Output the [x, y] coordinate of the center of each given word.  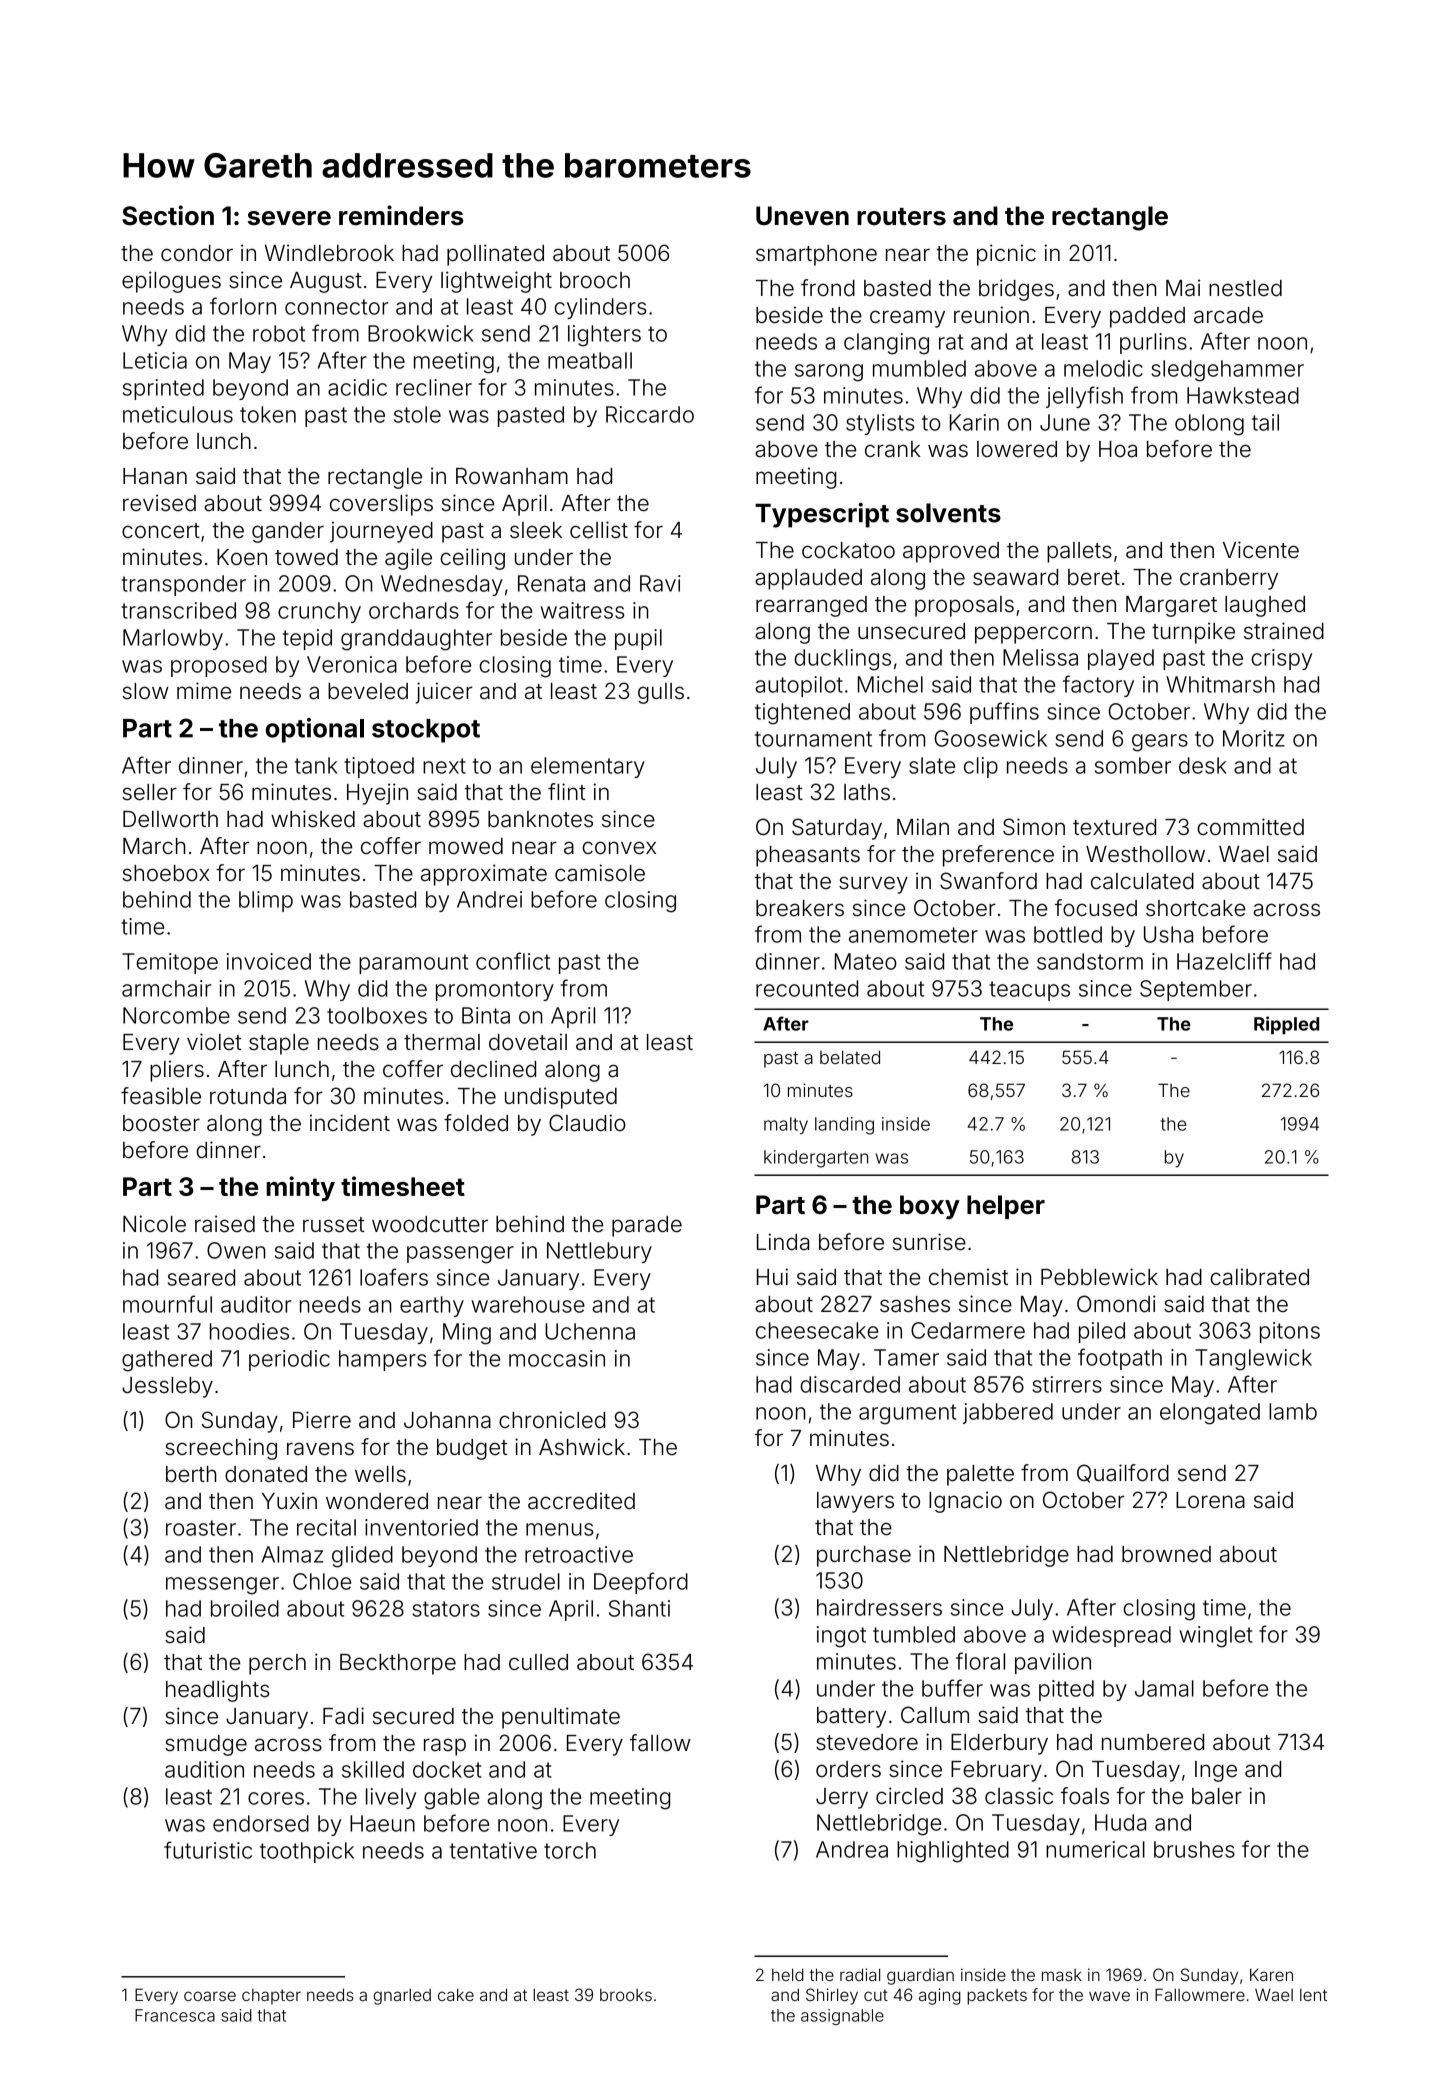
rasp [445, 1747]
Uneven [802, 215]
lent [1313, 1995]
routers [901, 217]
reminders [401, 215]
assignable [842, 2017]
